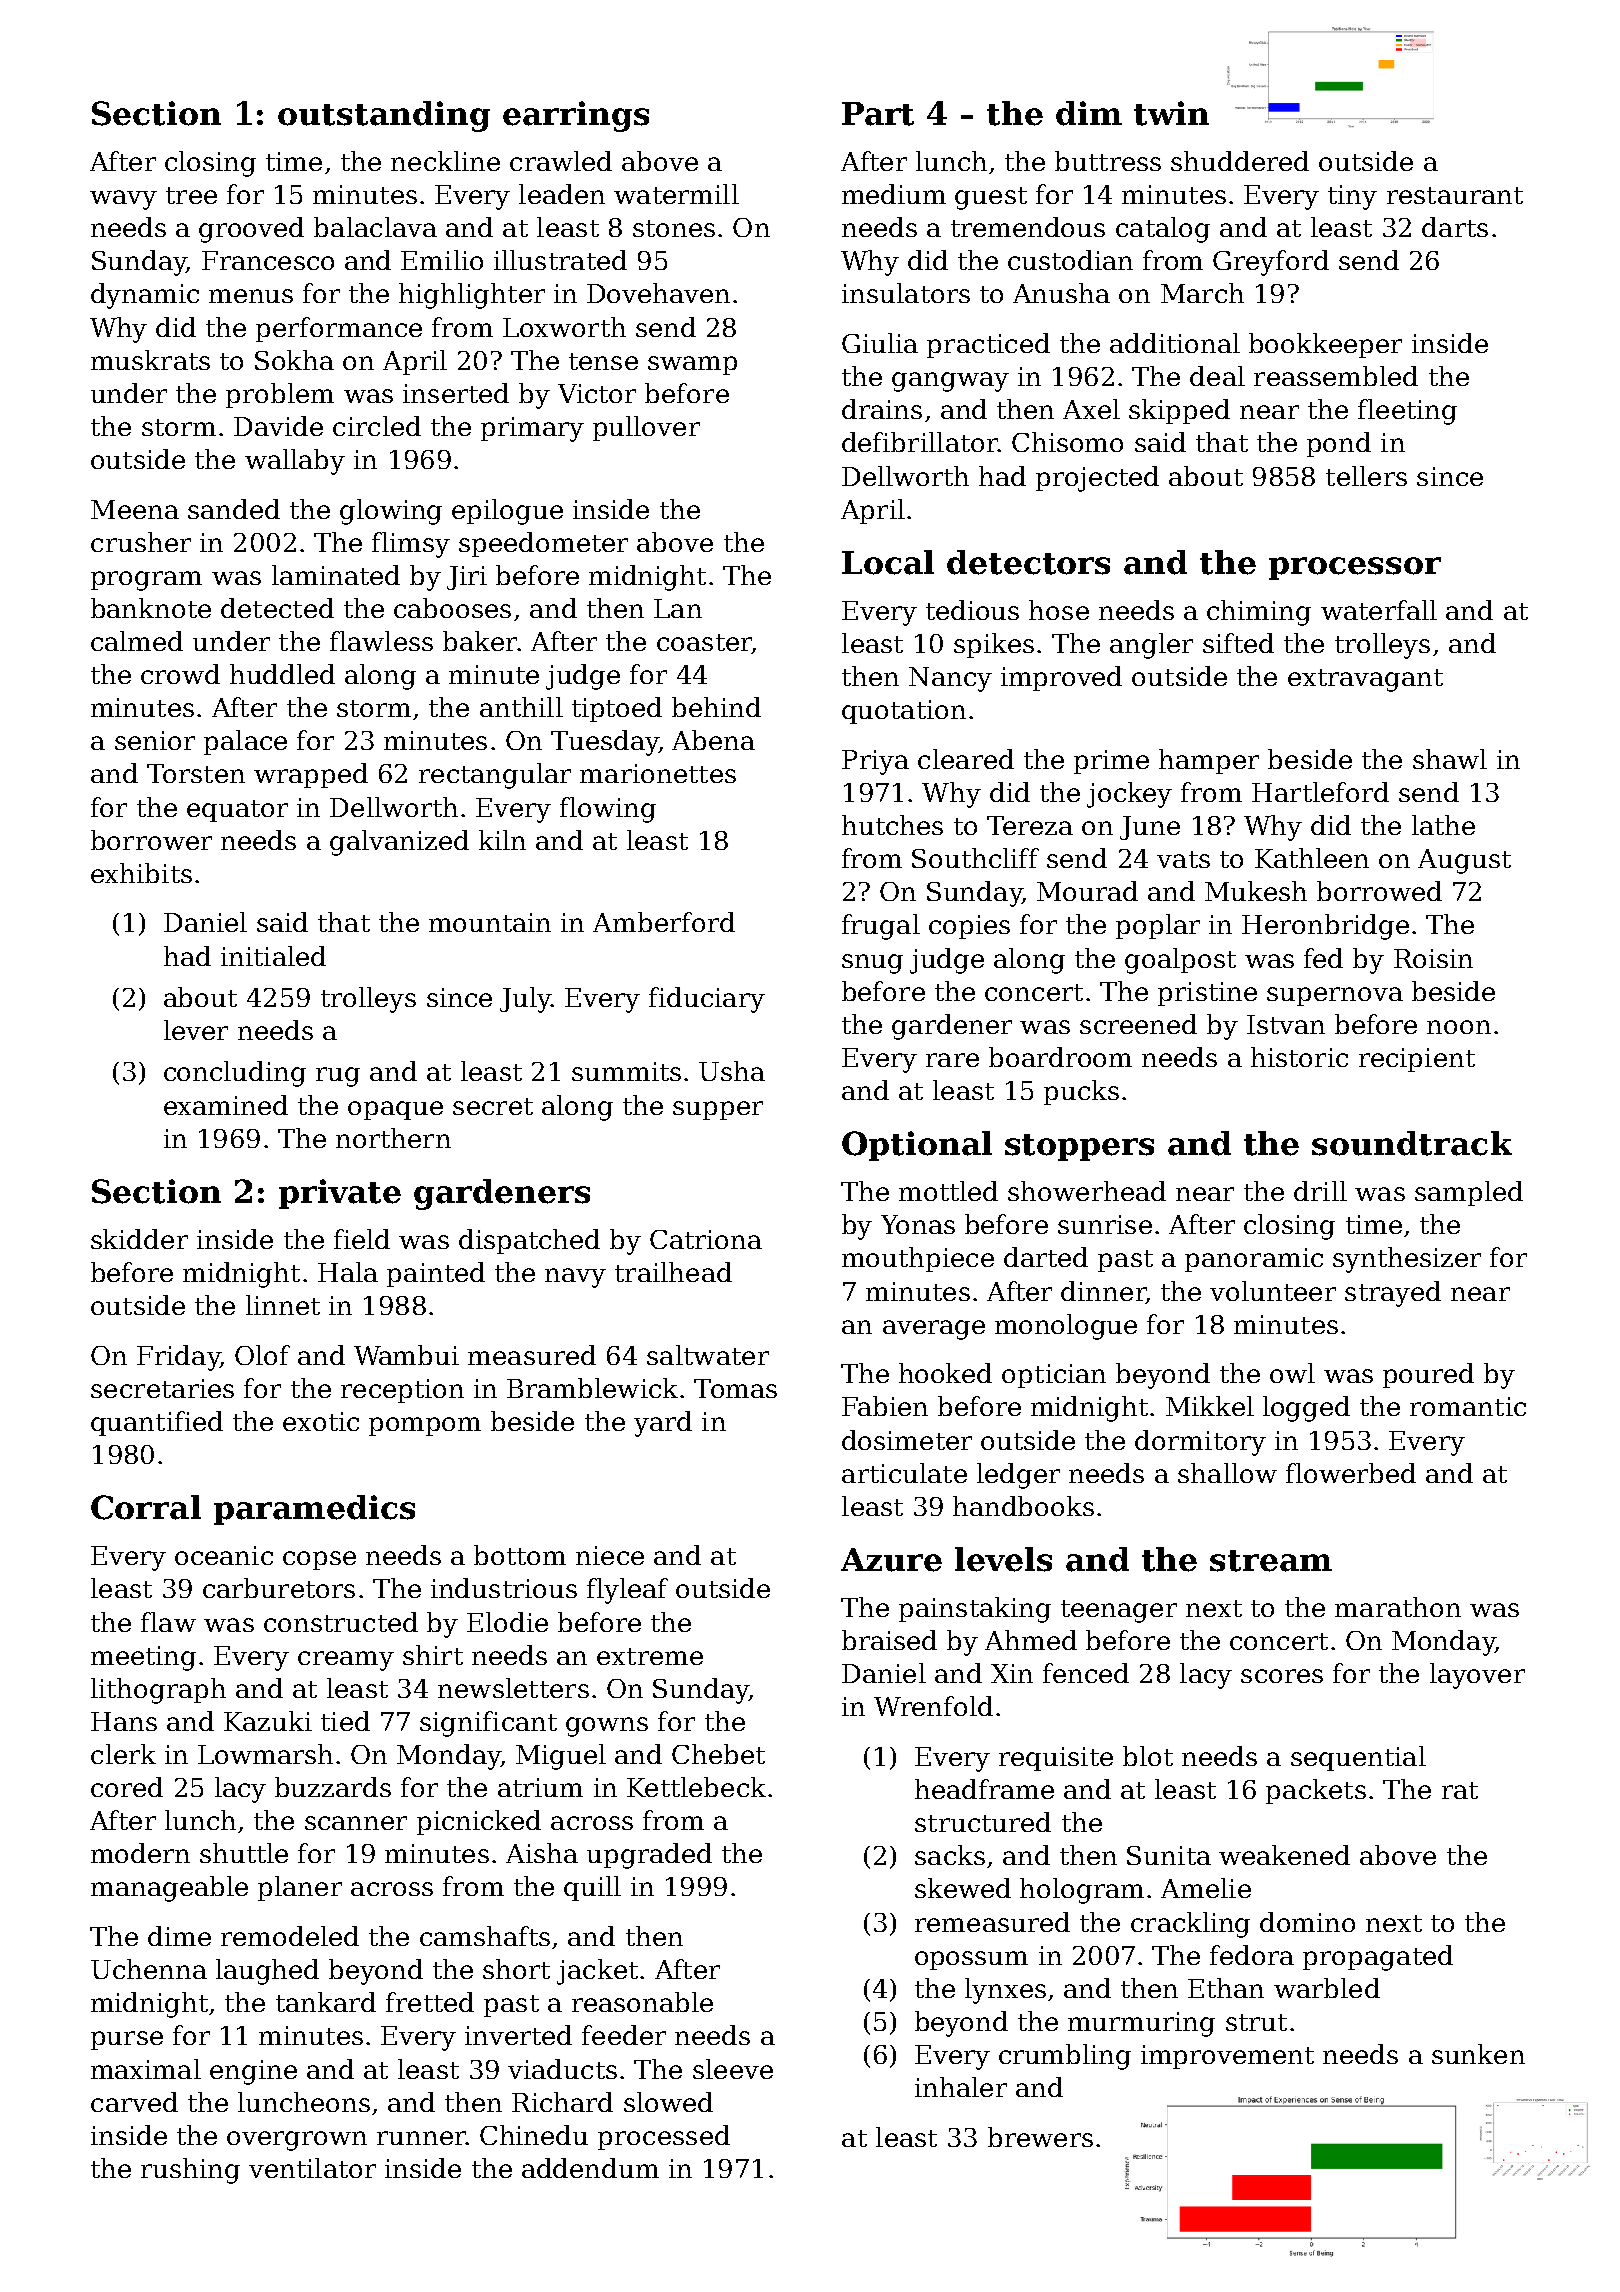 Image resolution: width=1620 pixels, height=2292 pixels. I want to click on reception, so click(402, 1391).
